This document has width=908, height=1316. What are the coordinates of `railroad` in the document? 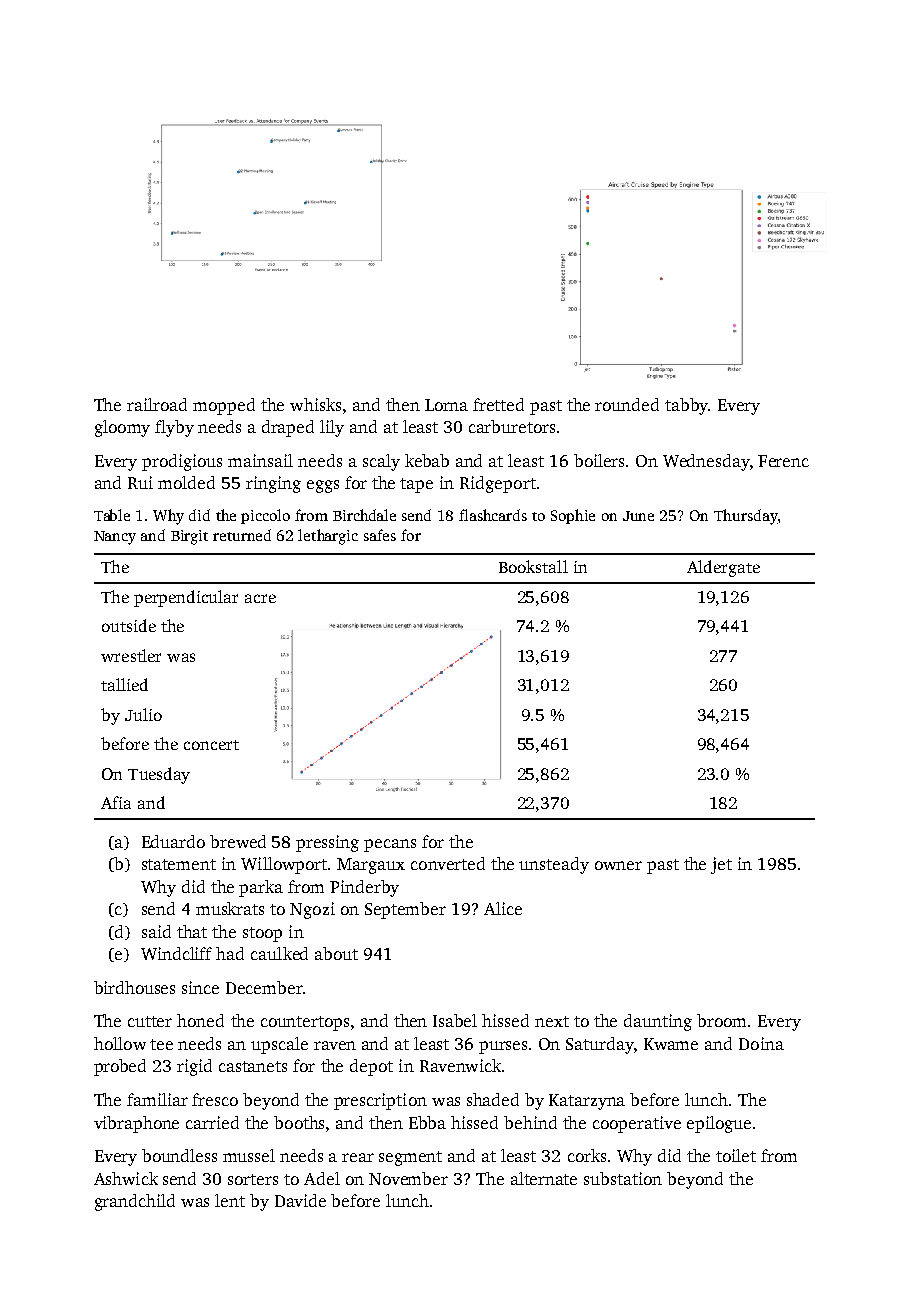 It's located at (157, 404).
